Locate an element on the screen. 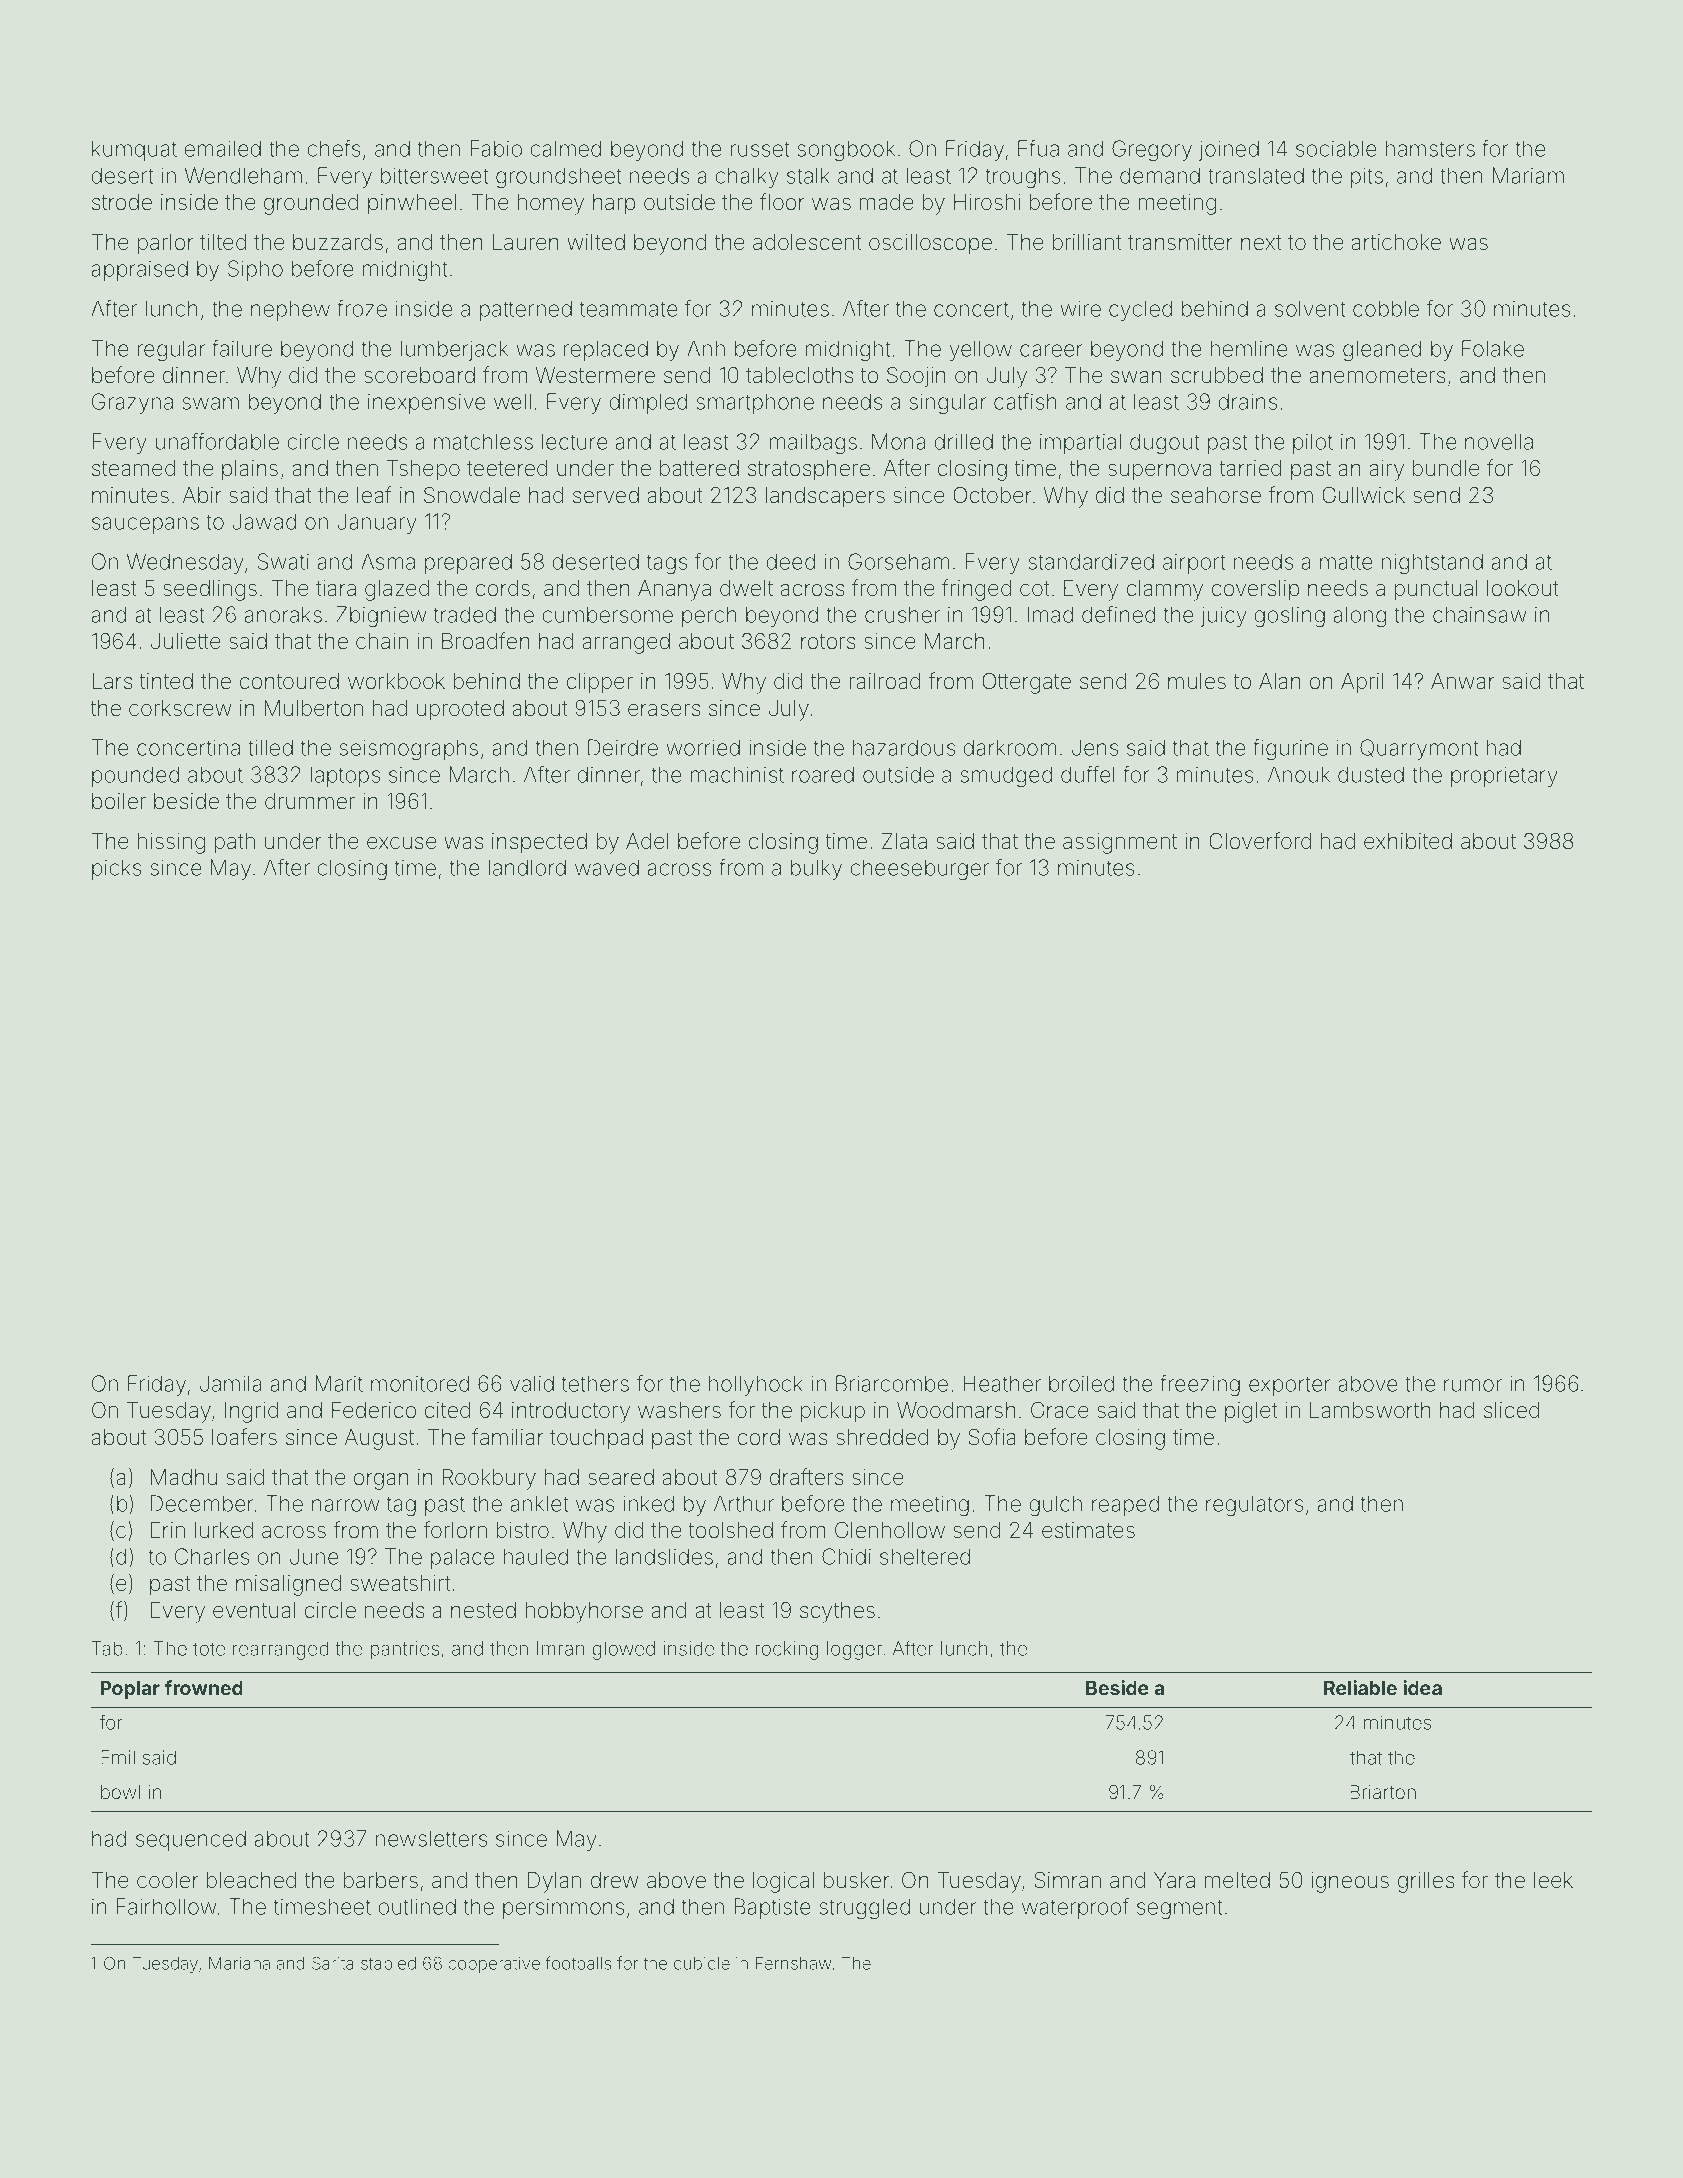  exhibited is located at coordinates (1408, 841).
